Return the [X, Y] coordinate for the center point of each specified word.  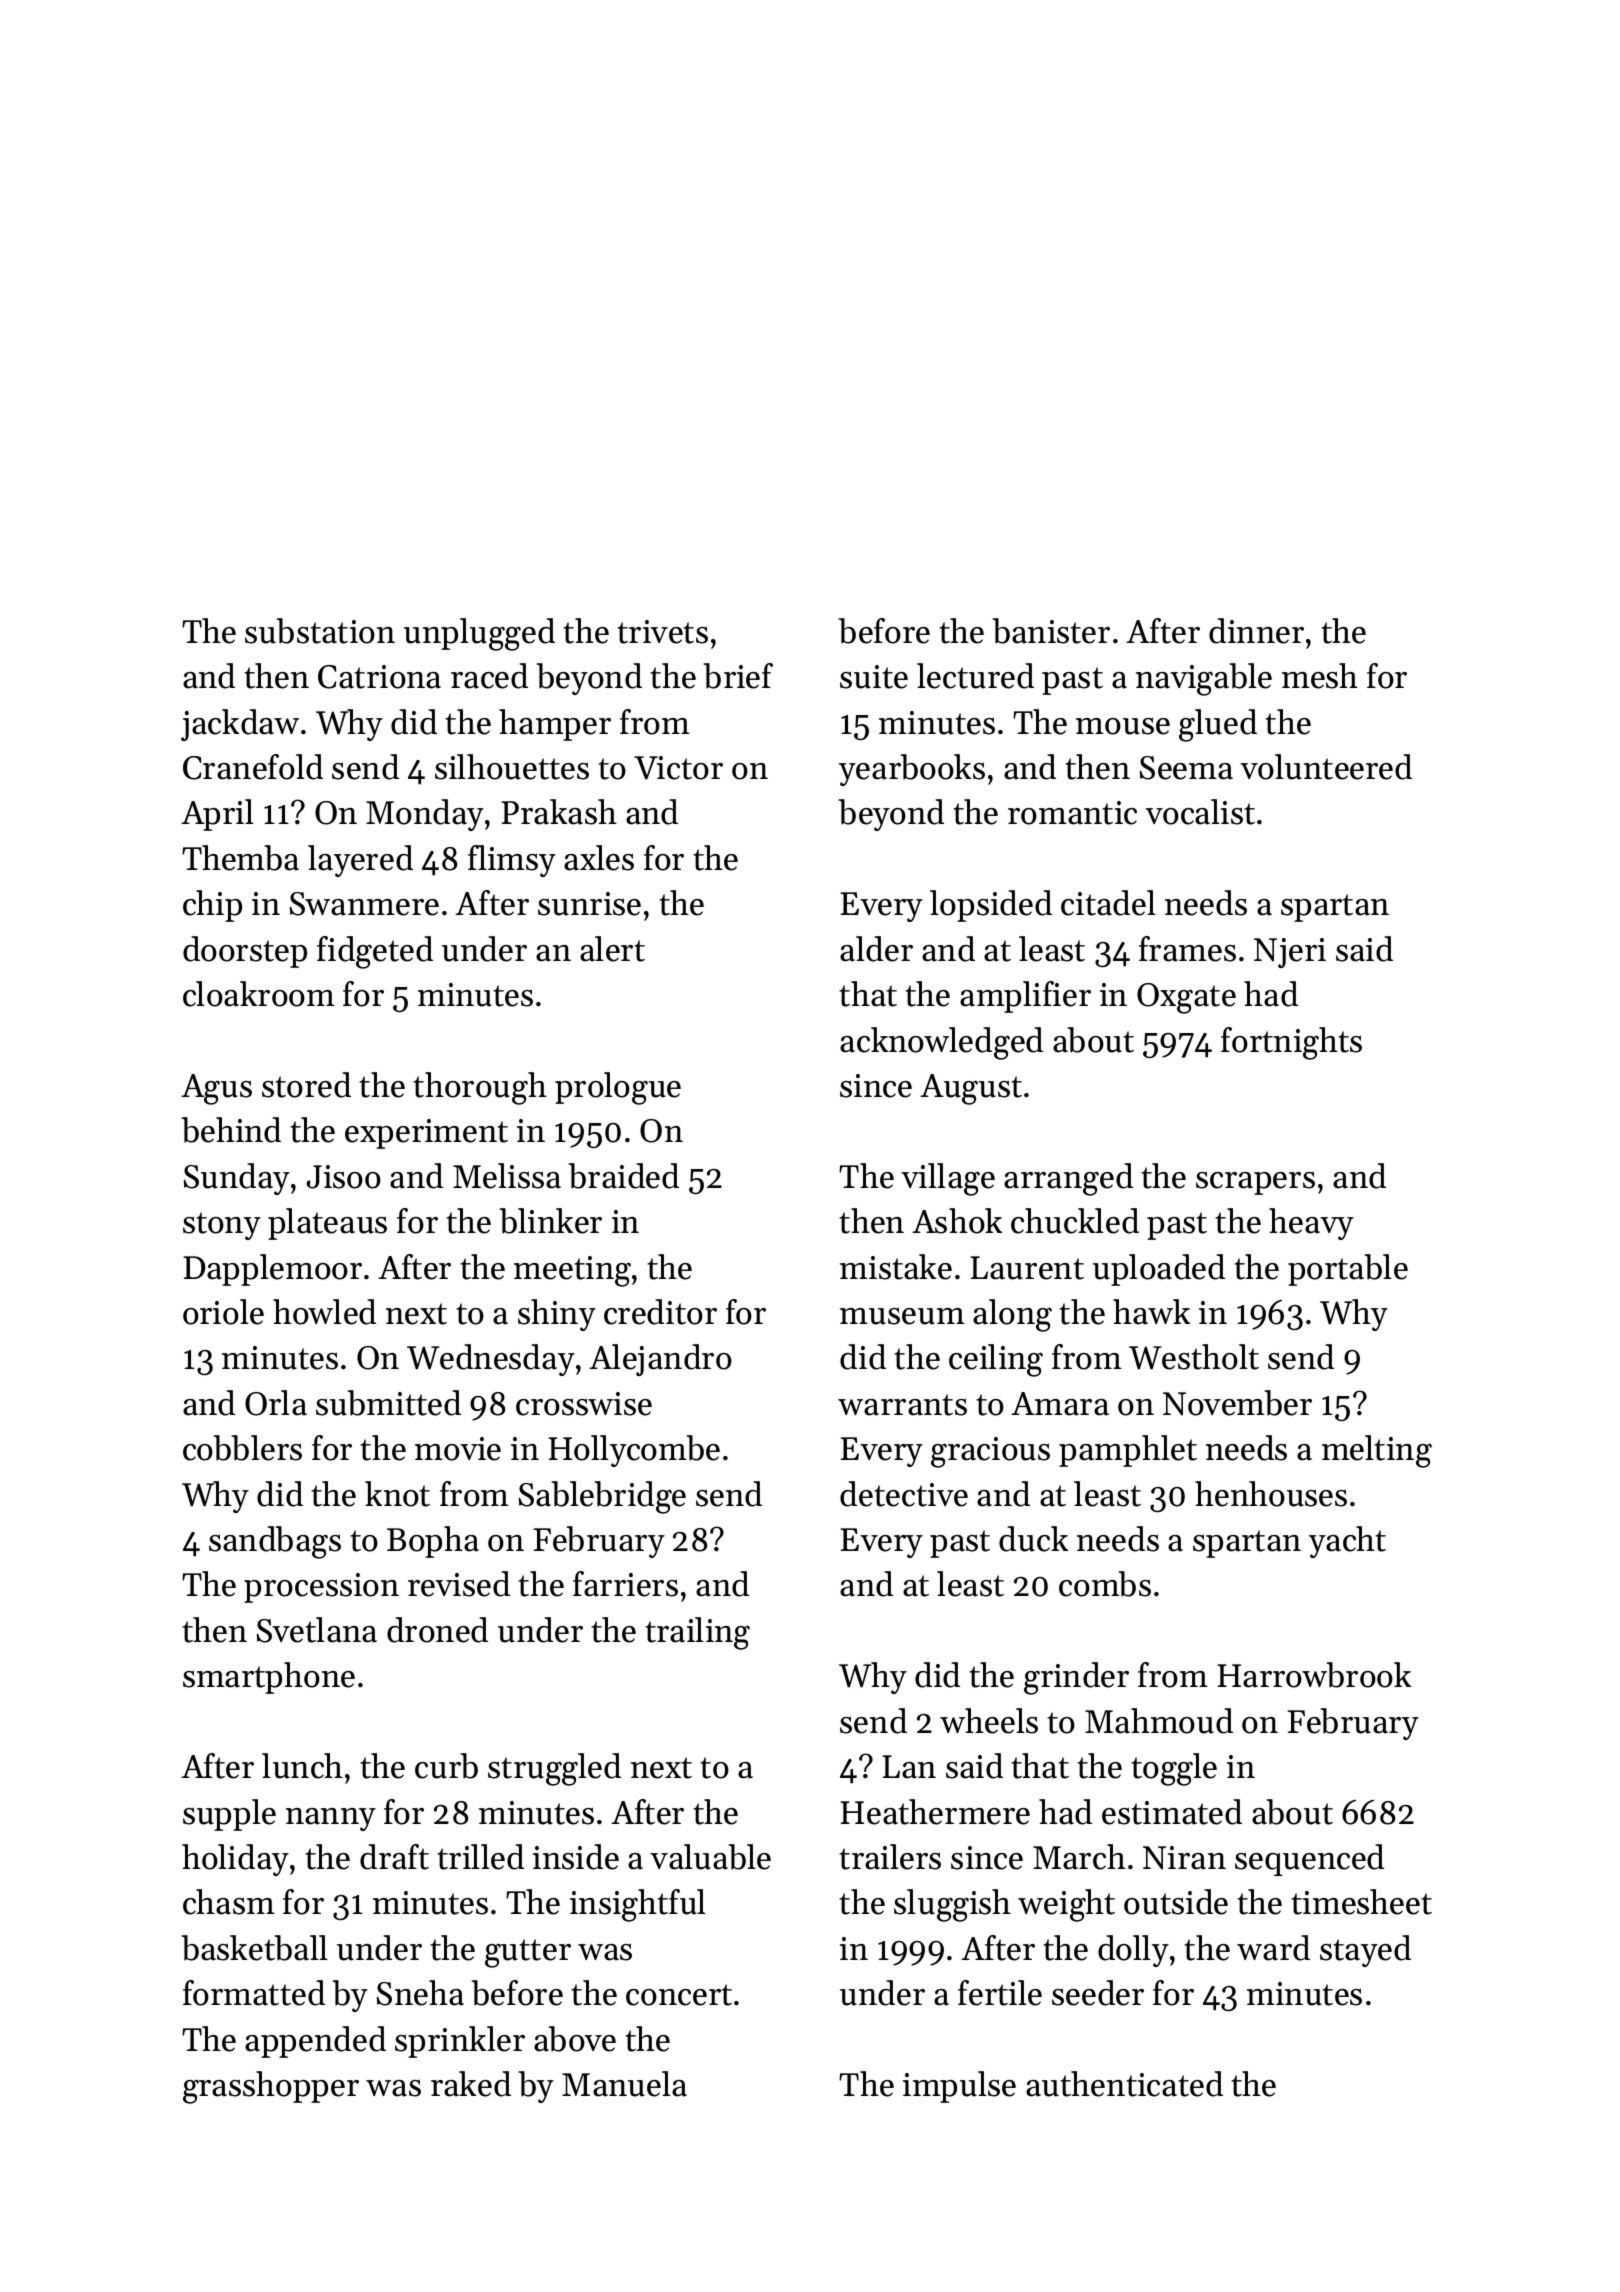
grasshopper [271, 2087]
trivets [662, 632]
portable [1348, 1270]
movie [458, 1449]
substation [320, 631]
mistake [896, 1267]
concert [679, 1995]
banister [1051, 631]
